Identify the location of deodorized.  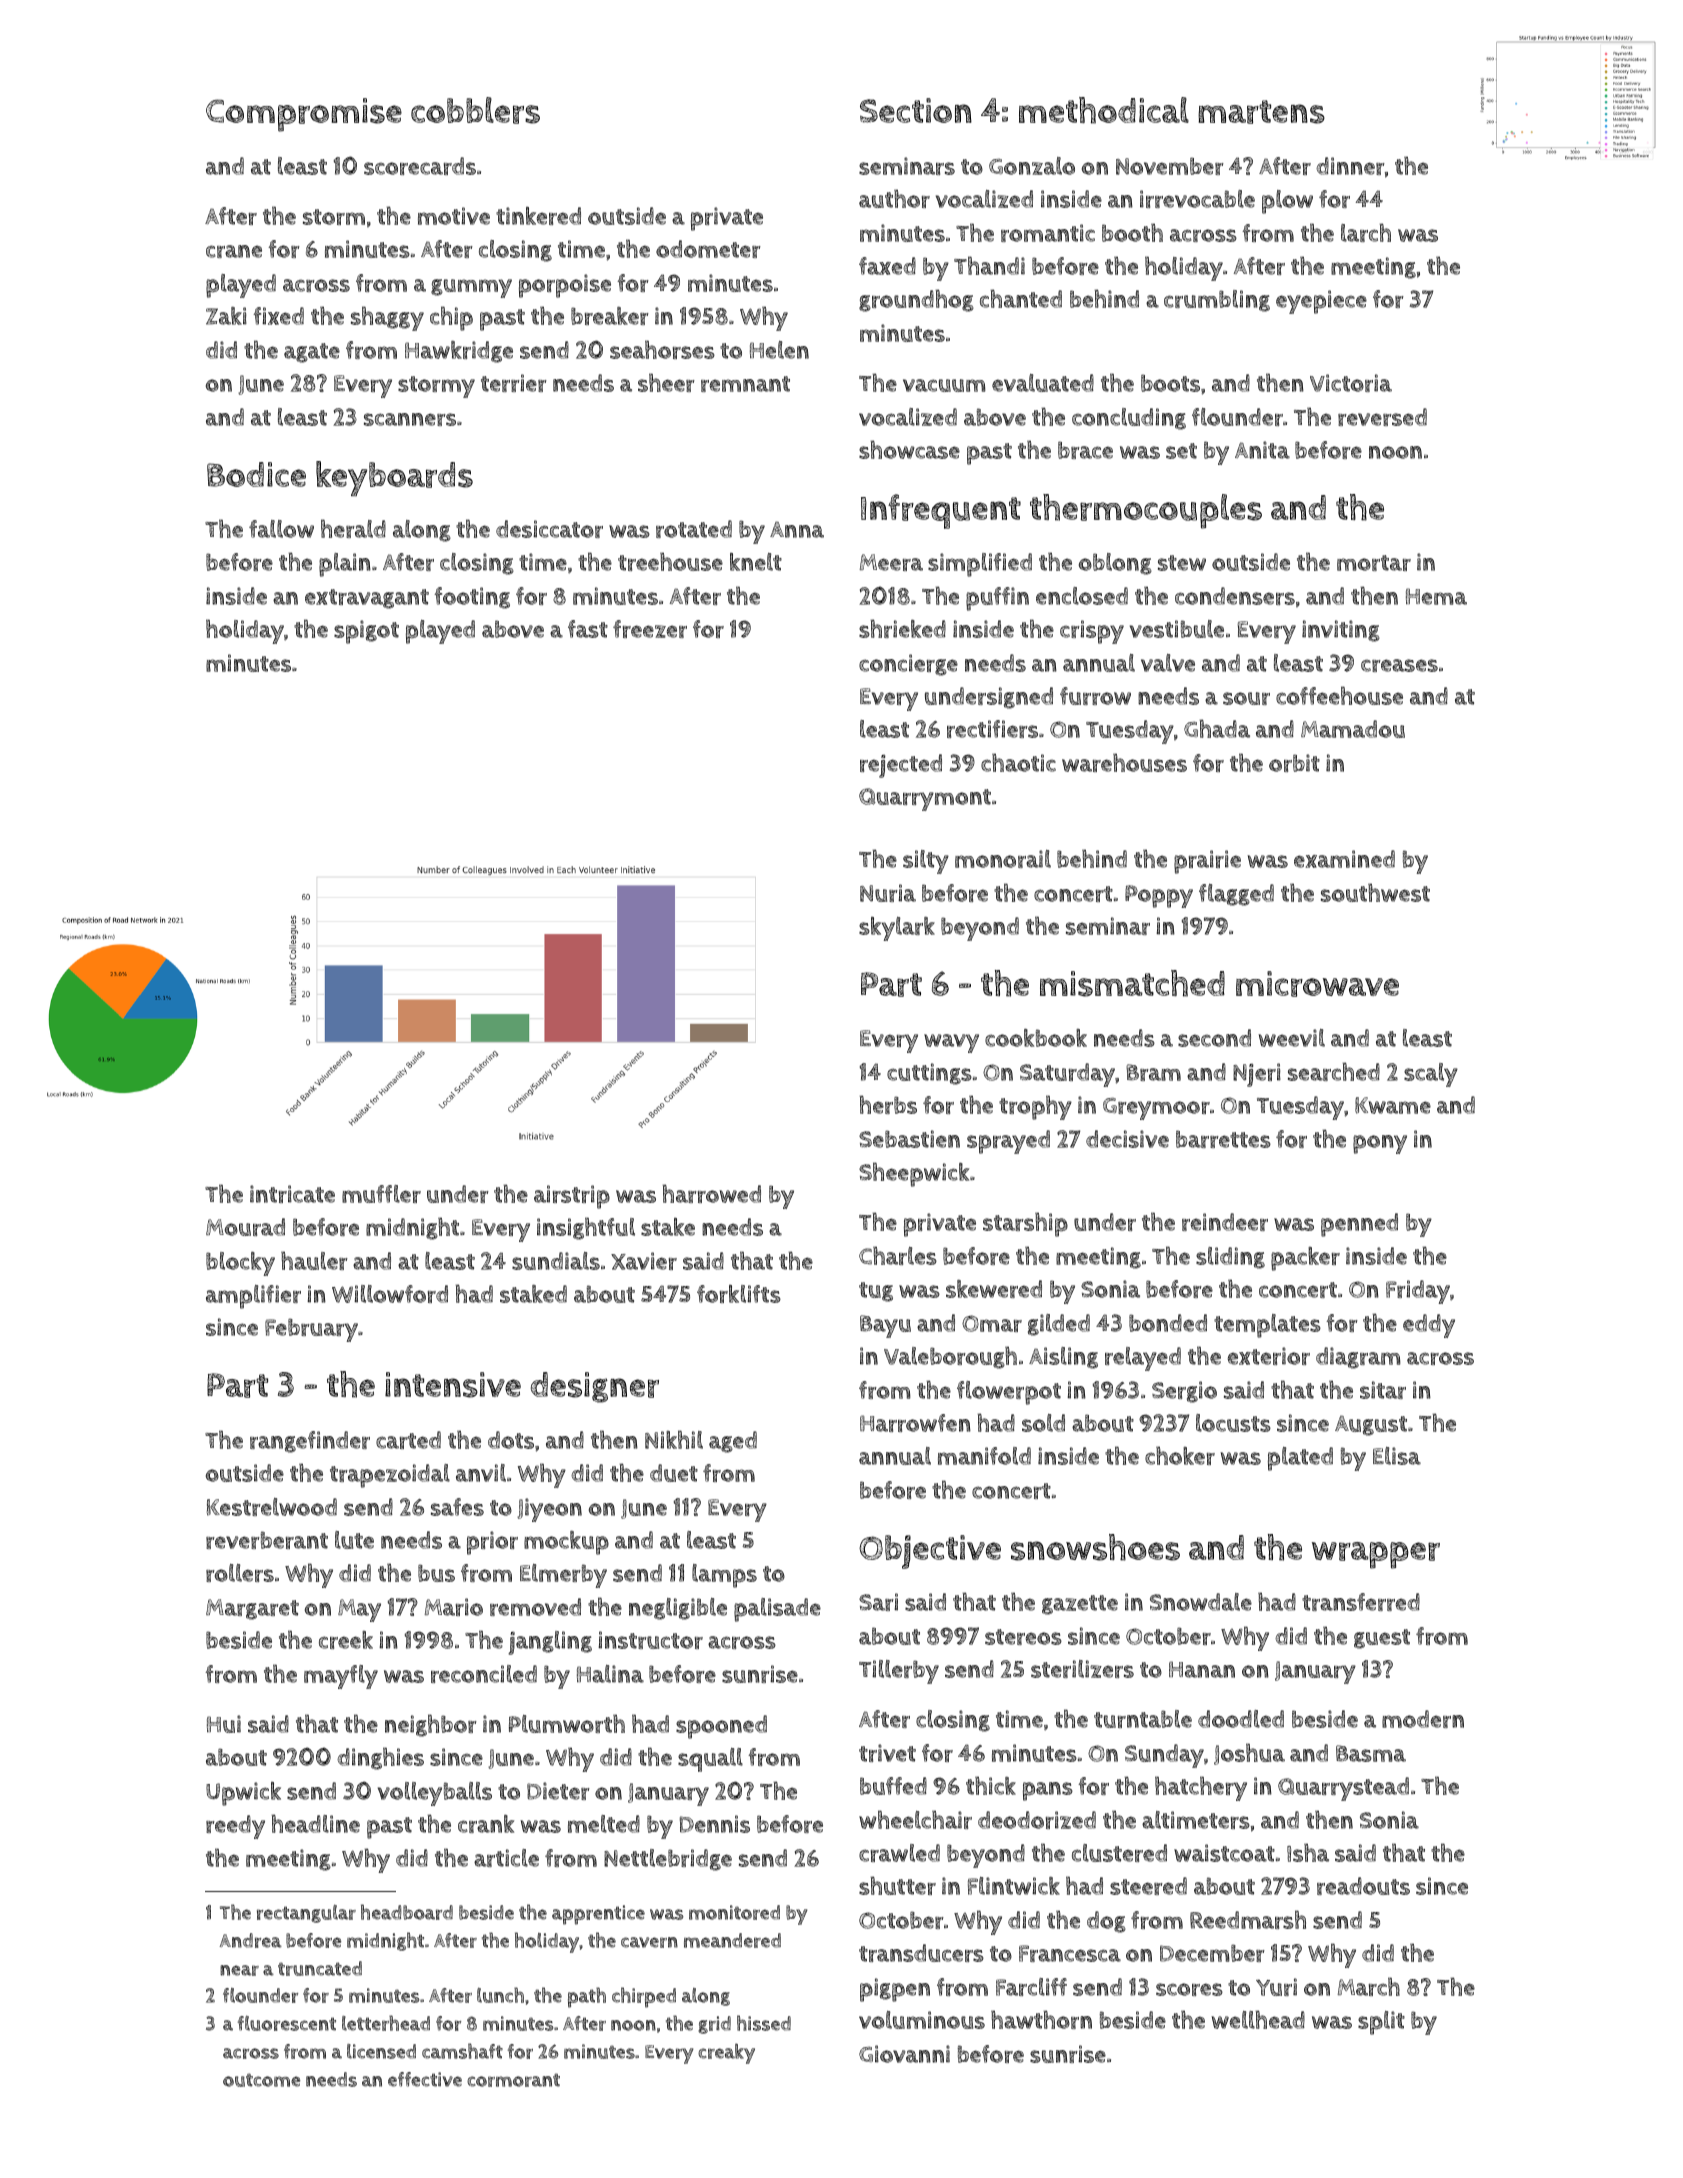
(1037, 1820).
